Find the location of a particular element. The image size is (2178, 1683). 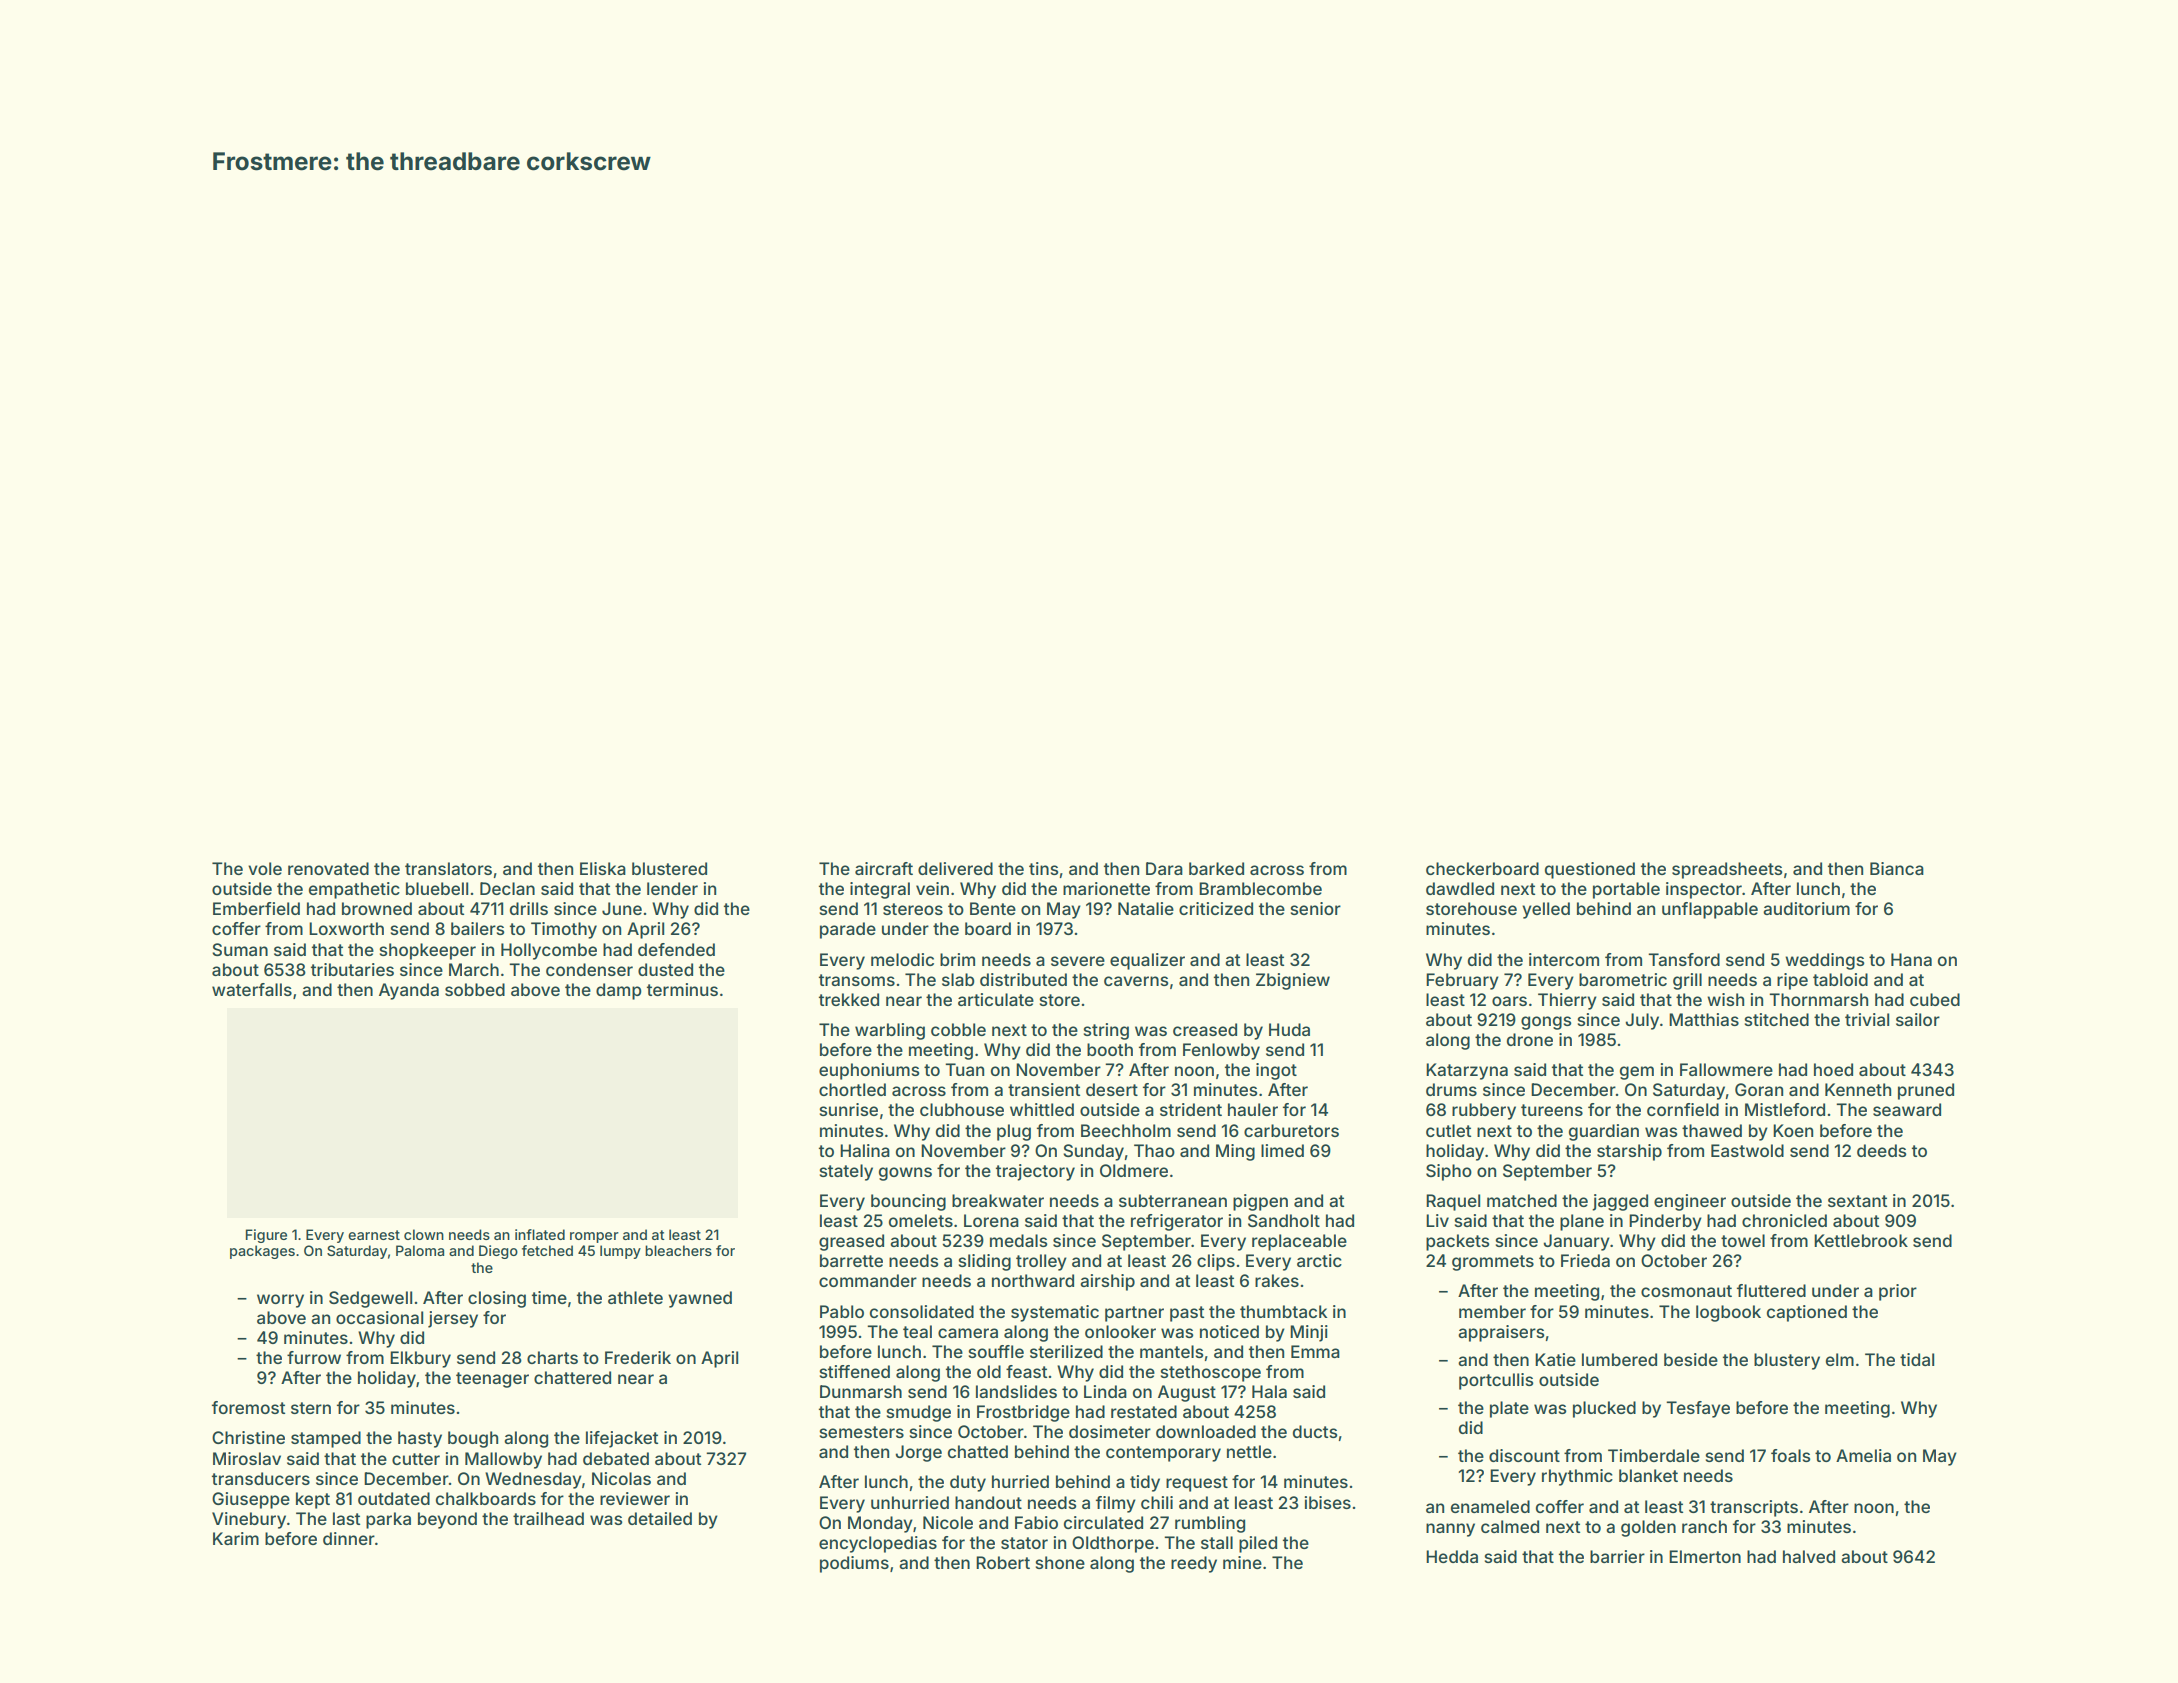

jersey is located at coordinates (453, 1319).
